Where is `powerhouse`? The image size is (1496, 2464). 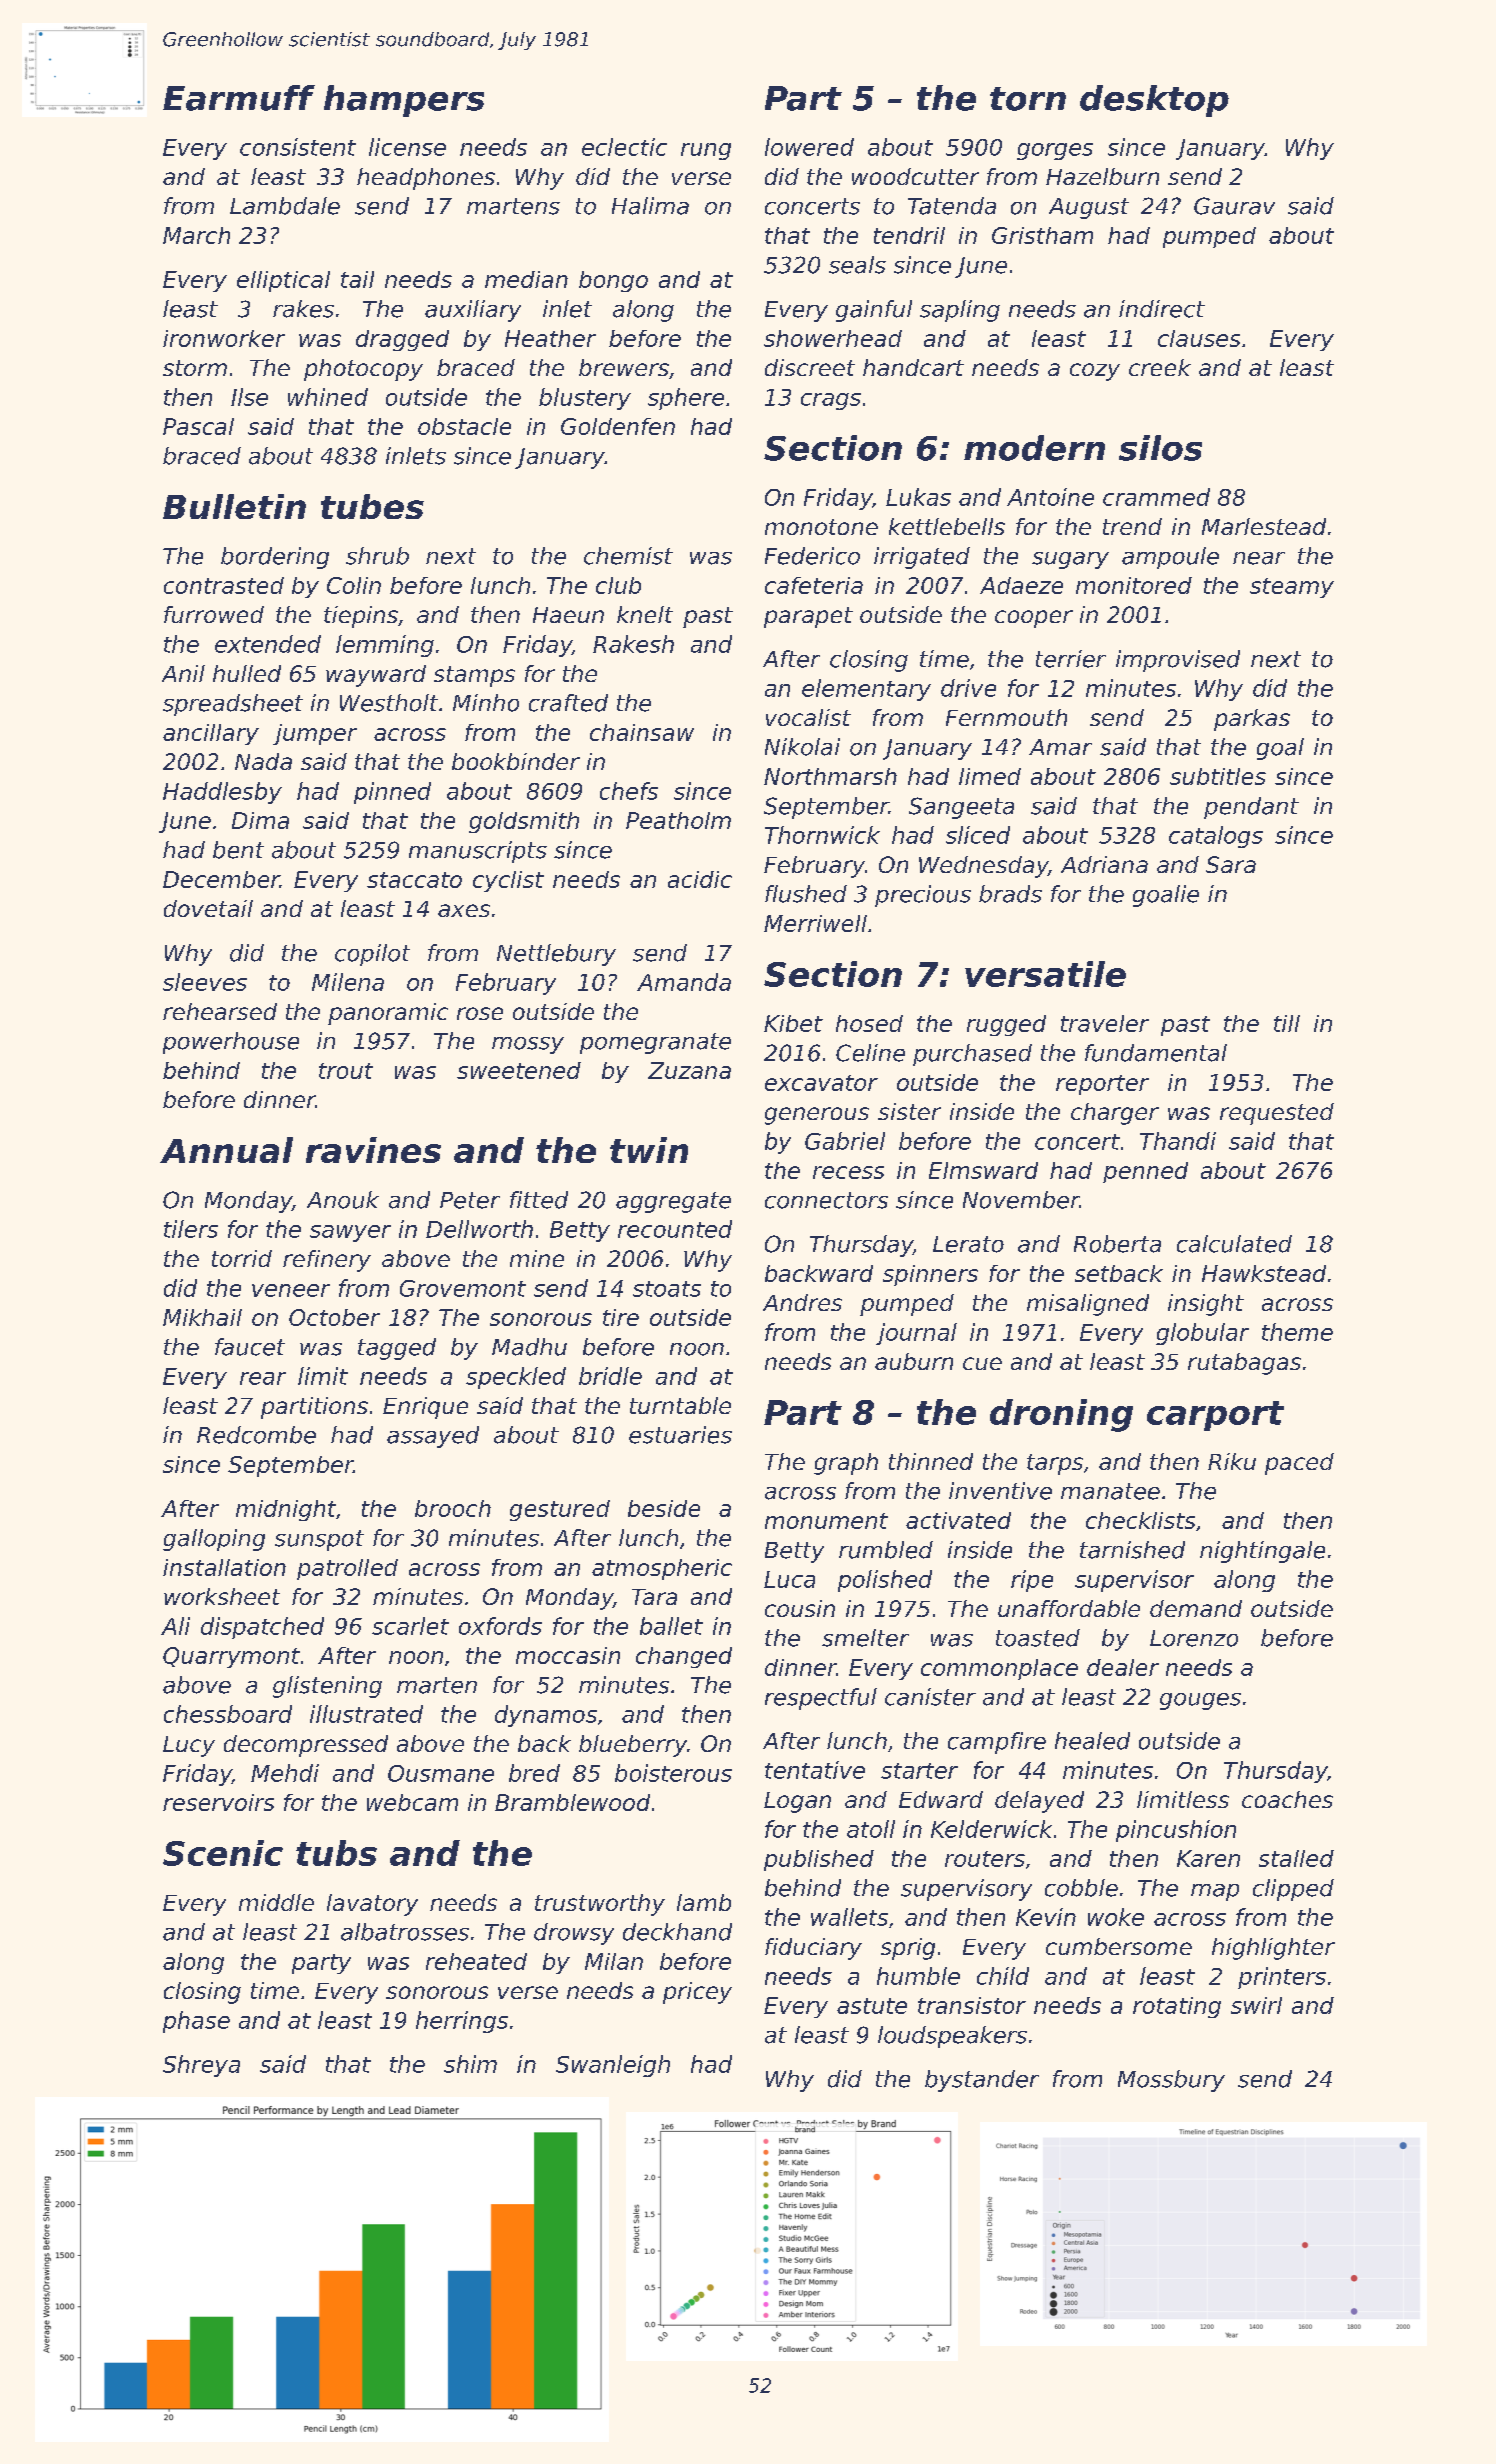 powerhouse is located at coordinates (231, 1043).
